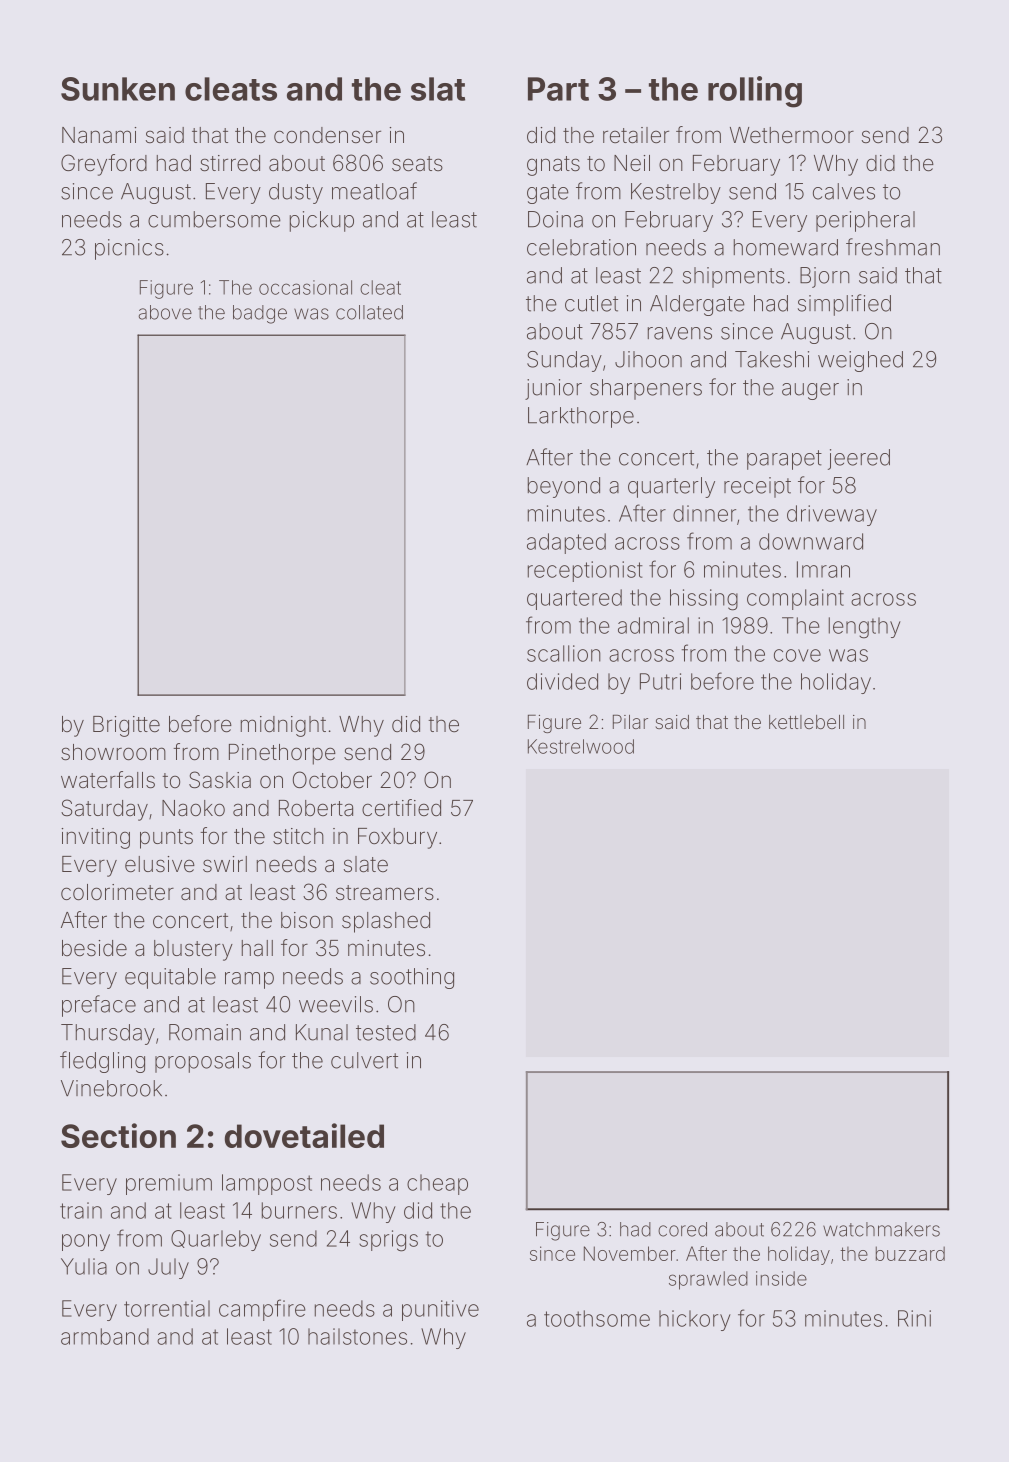 Image resolution: width=1009 pixels, height=1462 pixels. Describe the element at coordinates (84, 1266) in the page. I see `Yulia` at that location.
